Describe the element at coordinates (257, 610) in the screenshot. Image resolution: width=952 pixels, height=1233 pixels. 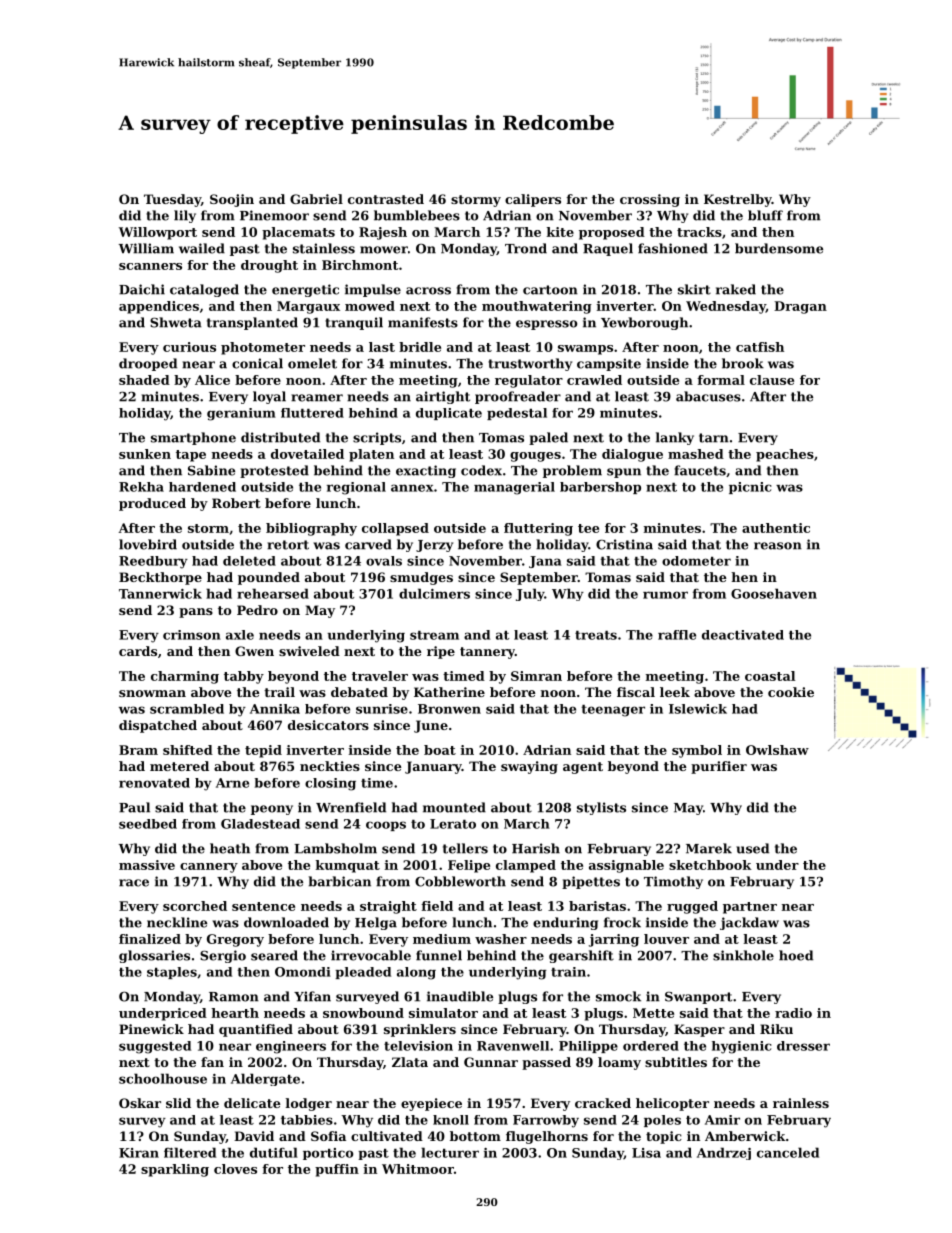
I see `Pedro` at that location.
